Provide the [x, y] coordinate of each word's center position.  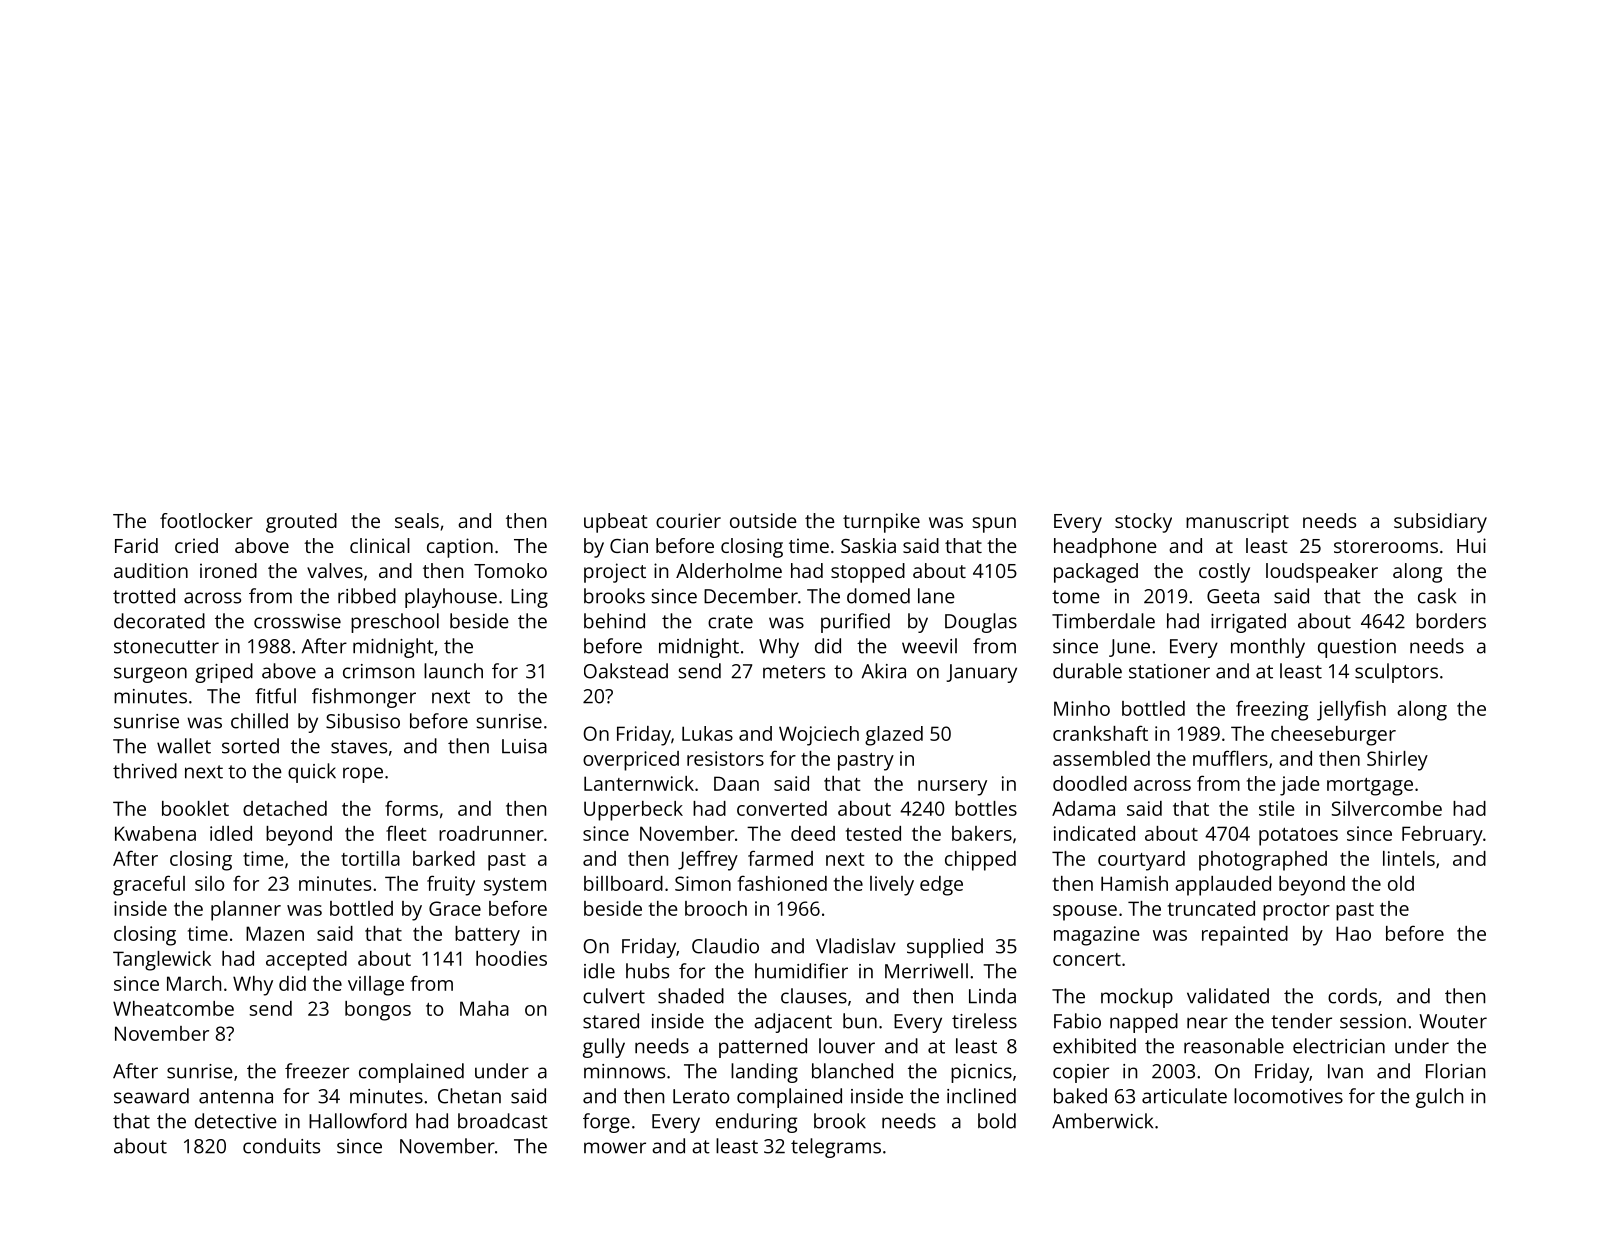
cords [1352, 996]
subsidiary [1440, 523]
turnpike [881, 523]
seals [417, 520]
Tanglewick [162, 961]
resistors [725, 758]
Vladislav [856, 946]
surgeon [150, 675]
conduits [281, 1146]
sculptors [1396, 673]
